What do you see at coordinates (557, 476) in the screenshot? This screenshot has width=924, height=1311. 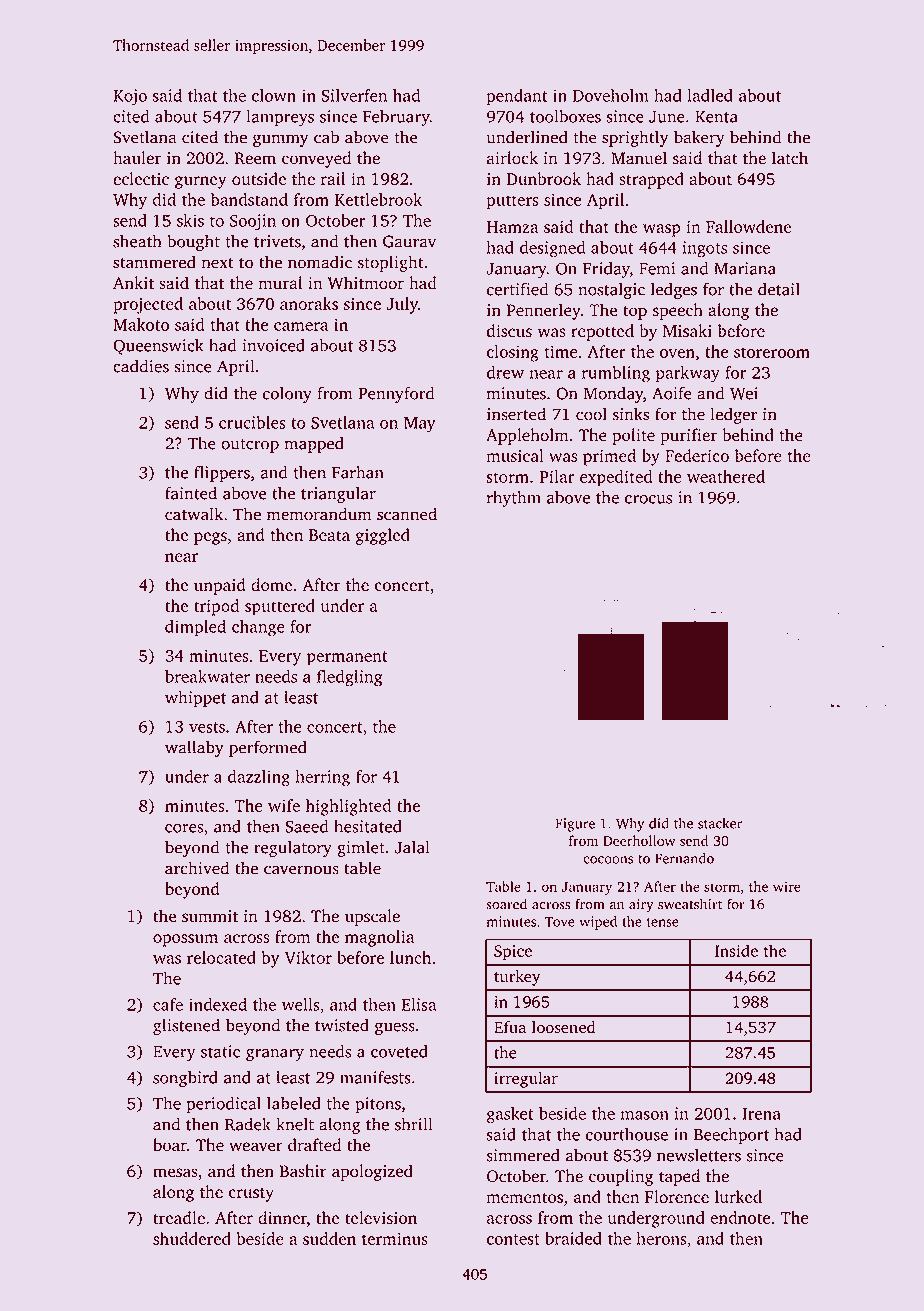 I see `Pilar` at bounding box center [557, 476].
